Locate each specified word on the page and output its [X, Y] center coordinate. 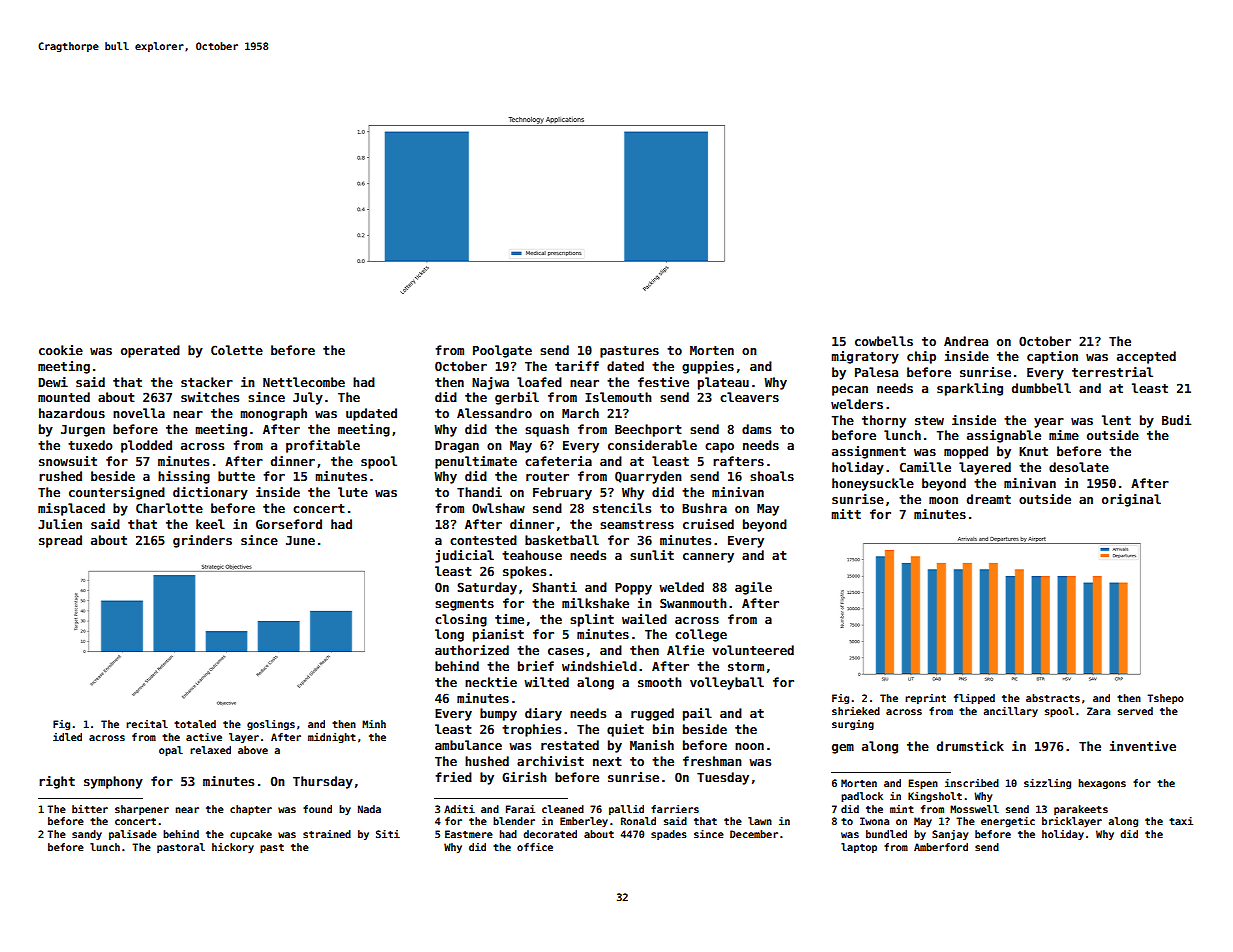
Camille [925, 467]
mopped [966, 452]
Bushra [704, 508]
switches [210, 397]
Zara [1098, 711]
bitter [90, 809]
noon [749, 746]
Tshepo [1165, 699]
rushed [60, 476]
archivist [550, 761]
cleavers [749, 397]
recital [147, 724]
